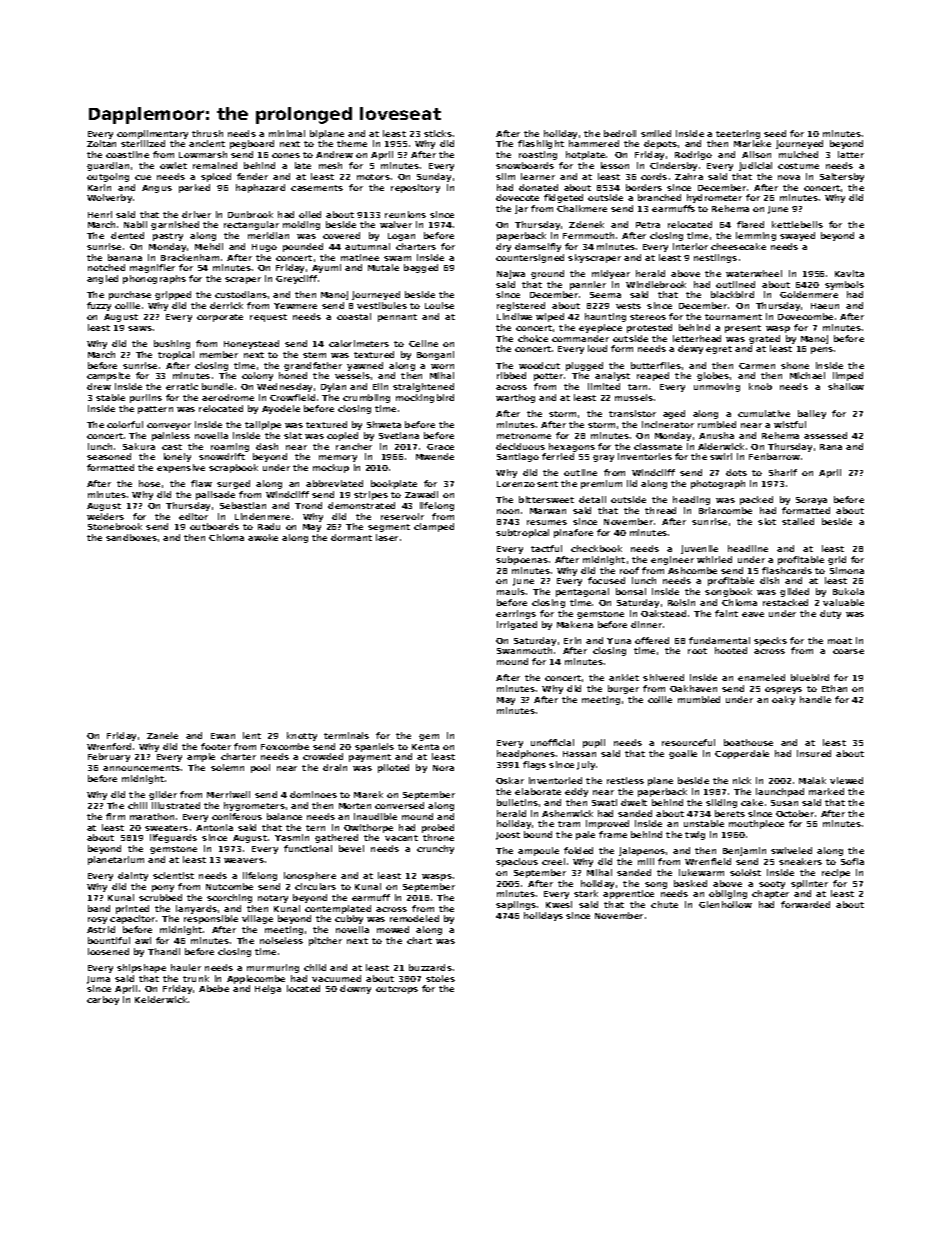  What do you see at coordinates (172, 344) in the page?
I see `bushing` at bounding box center [172, 344].
